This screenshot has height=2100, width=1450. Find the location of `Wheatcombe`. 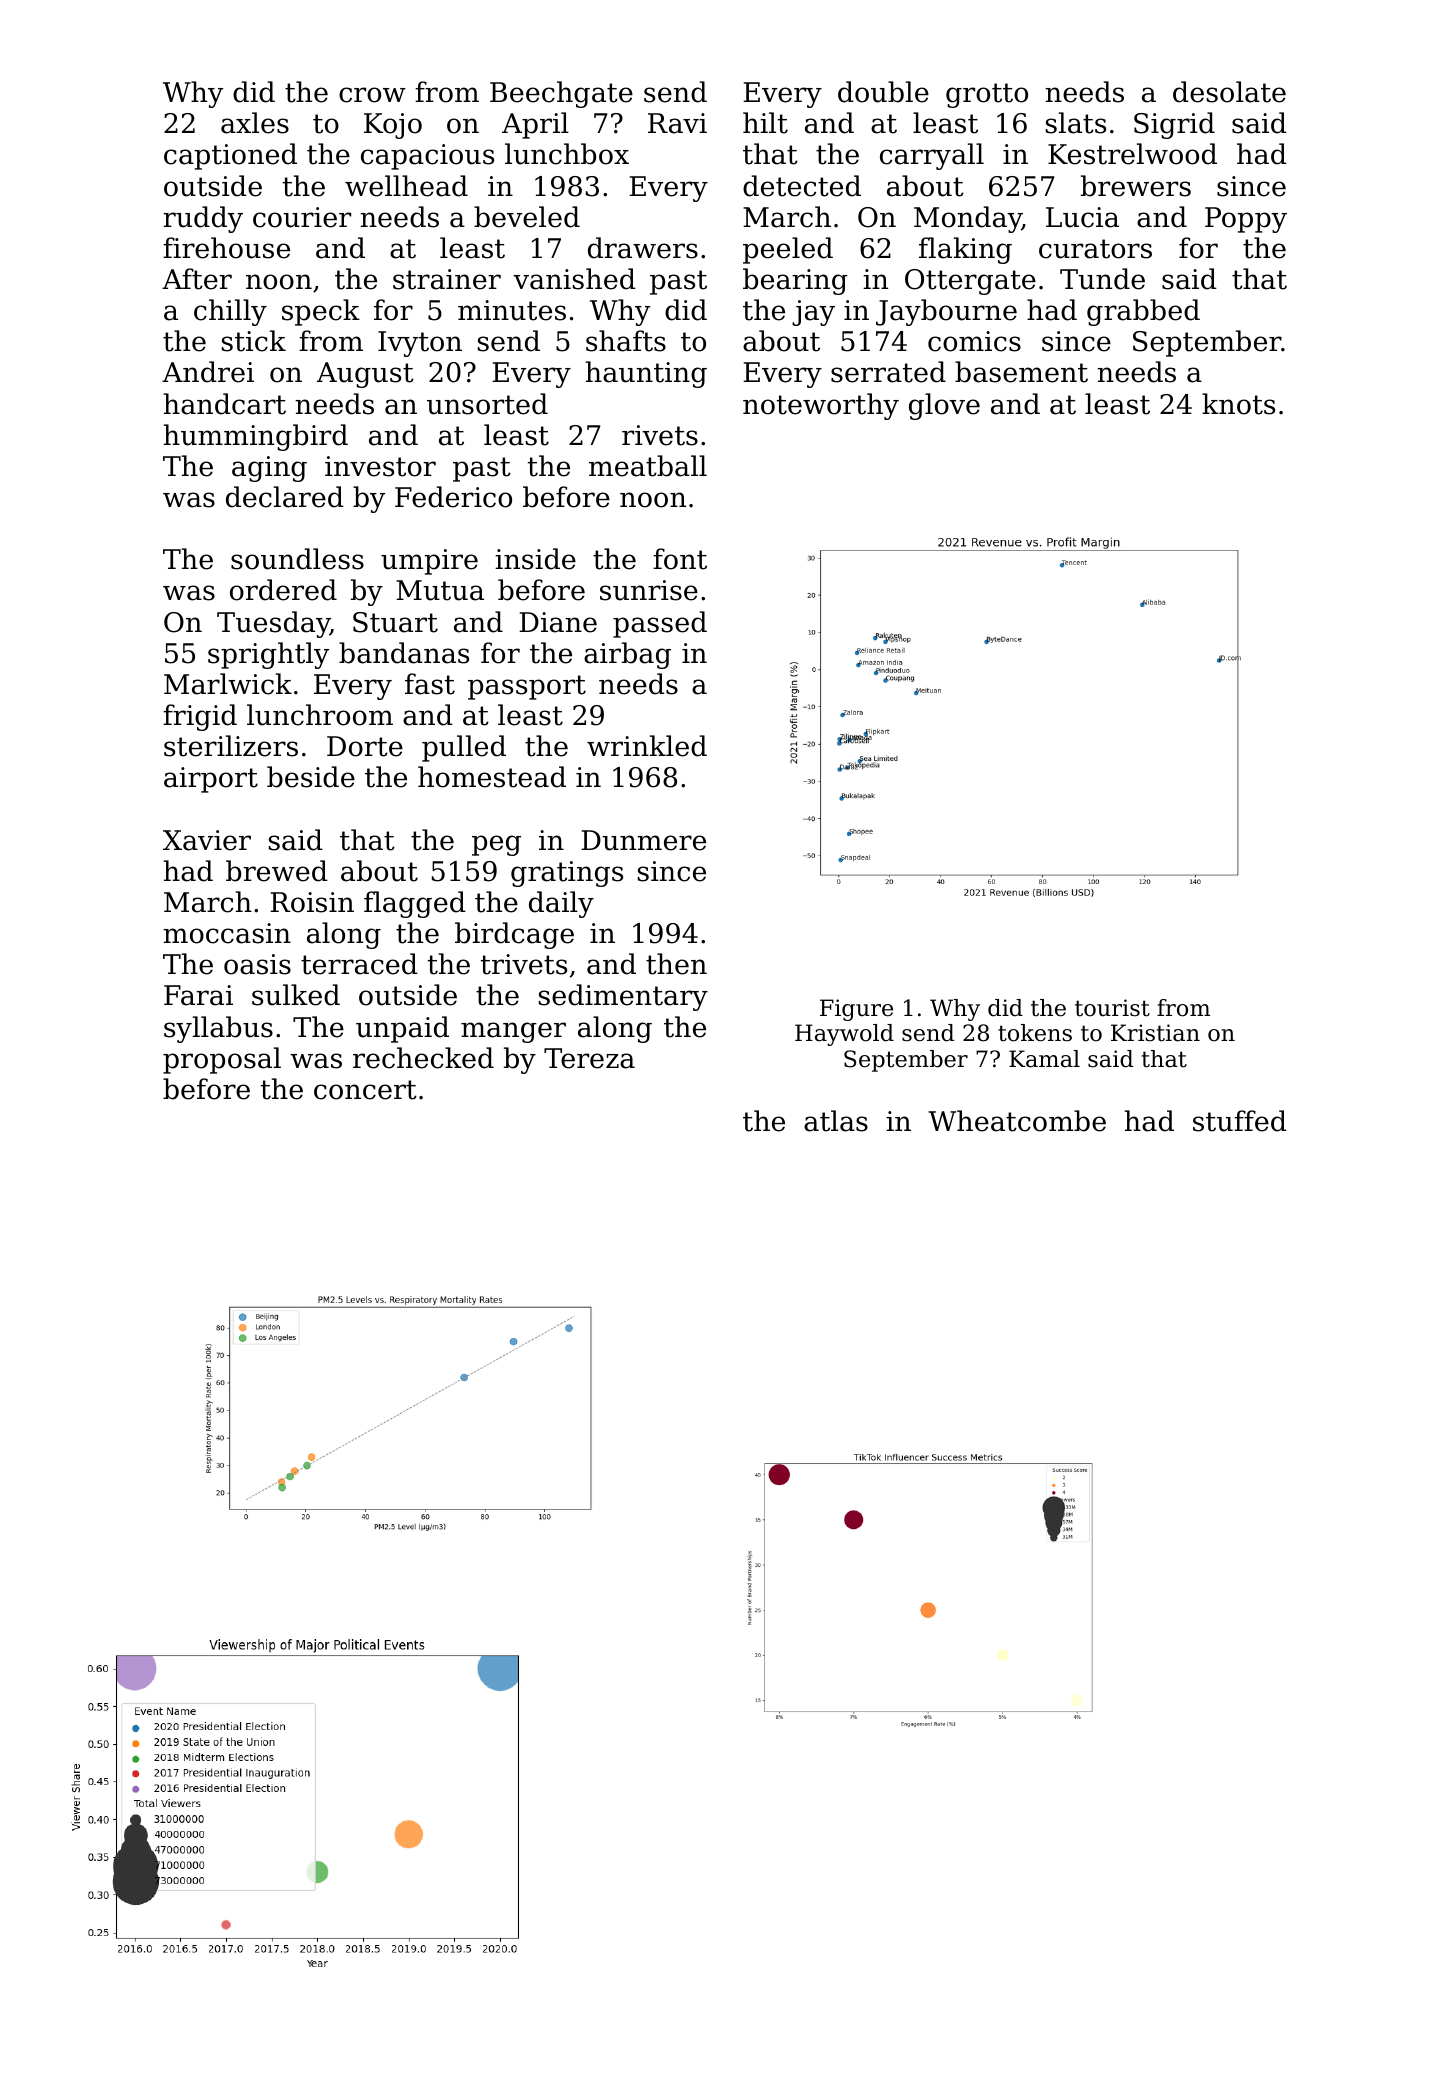

Wheatcombe is located at coordinates (1017, 1121).
